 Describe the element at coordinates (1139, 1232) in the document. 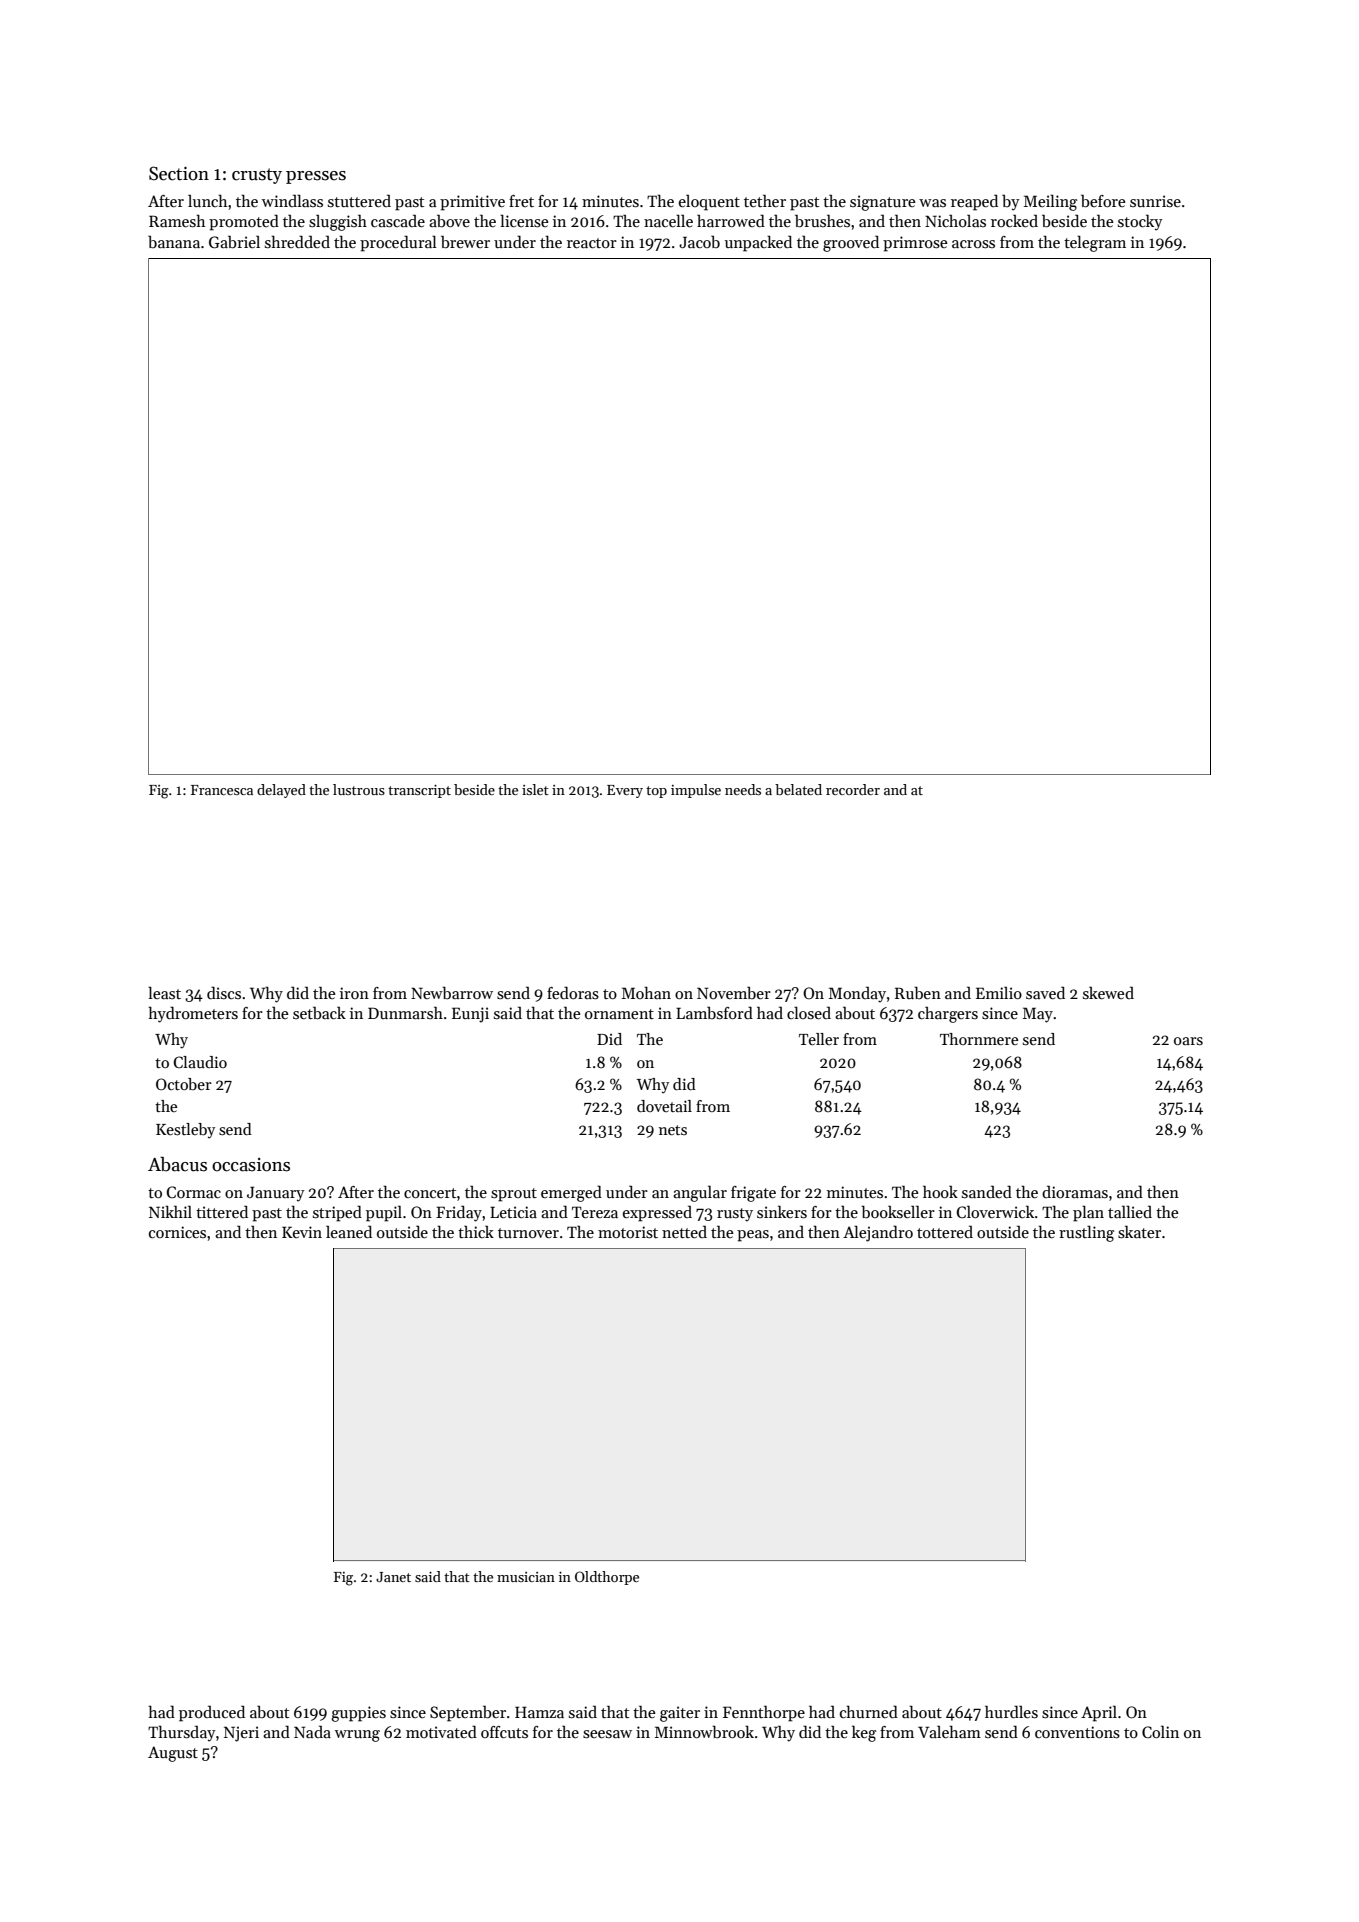

I see `skater` at that location.
